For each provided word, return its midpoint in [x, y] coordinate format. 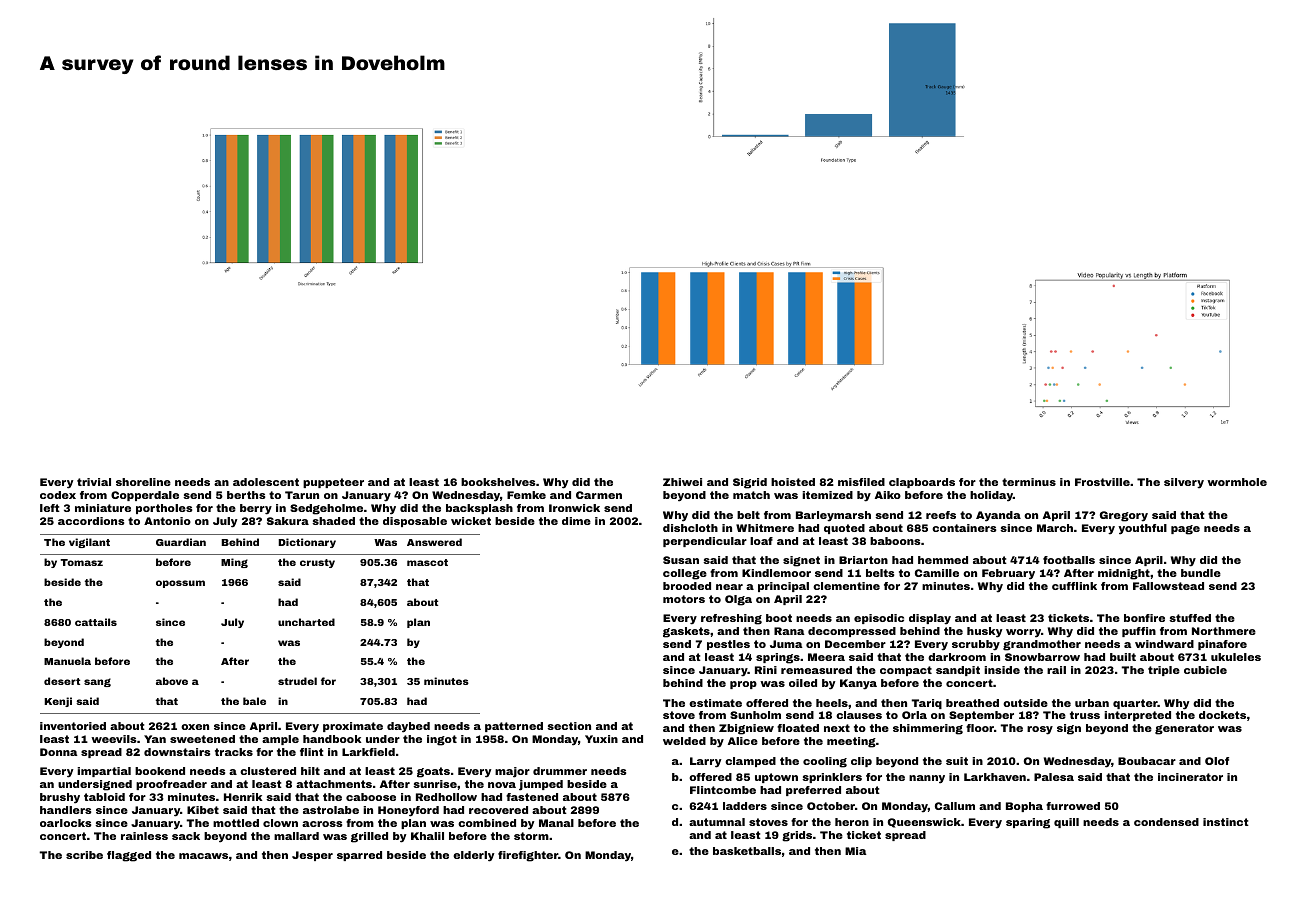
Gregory [1124, 516]
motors [684, 599]
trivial [94, 482]
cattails [96, 622]
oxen [195, 727]
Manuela [67, 661]
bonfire [1144, 618]
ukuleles [1236, 657]
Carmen [599, 495]
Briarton [863, 560]
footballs [1069, 560]
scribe [84, 855]
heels [832, 703]
